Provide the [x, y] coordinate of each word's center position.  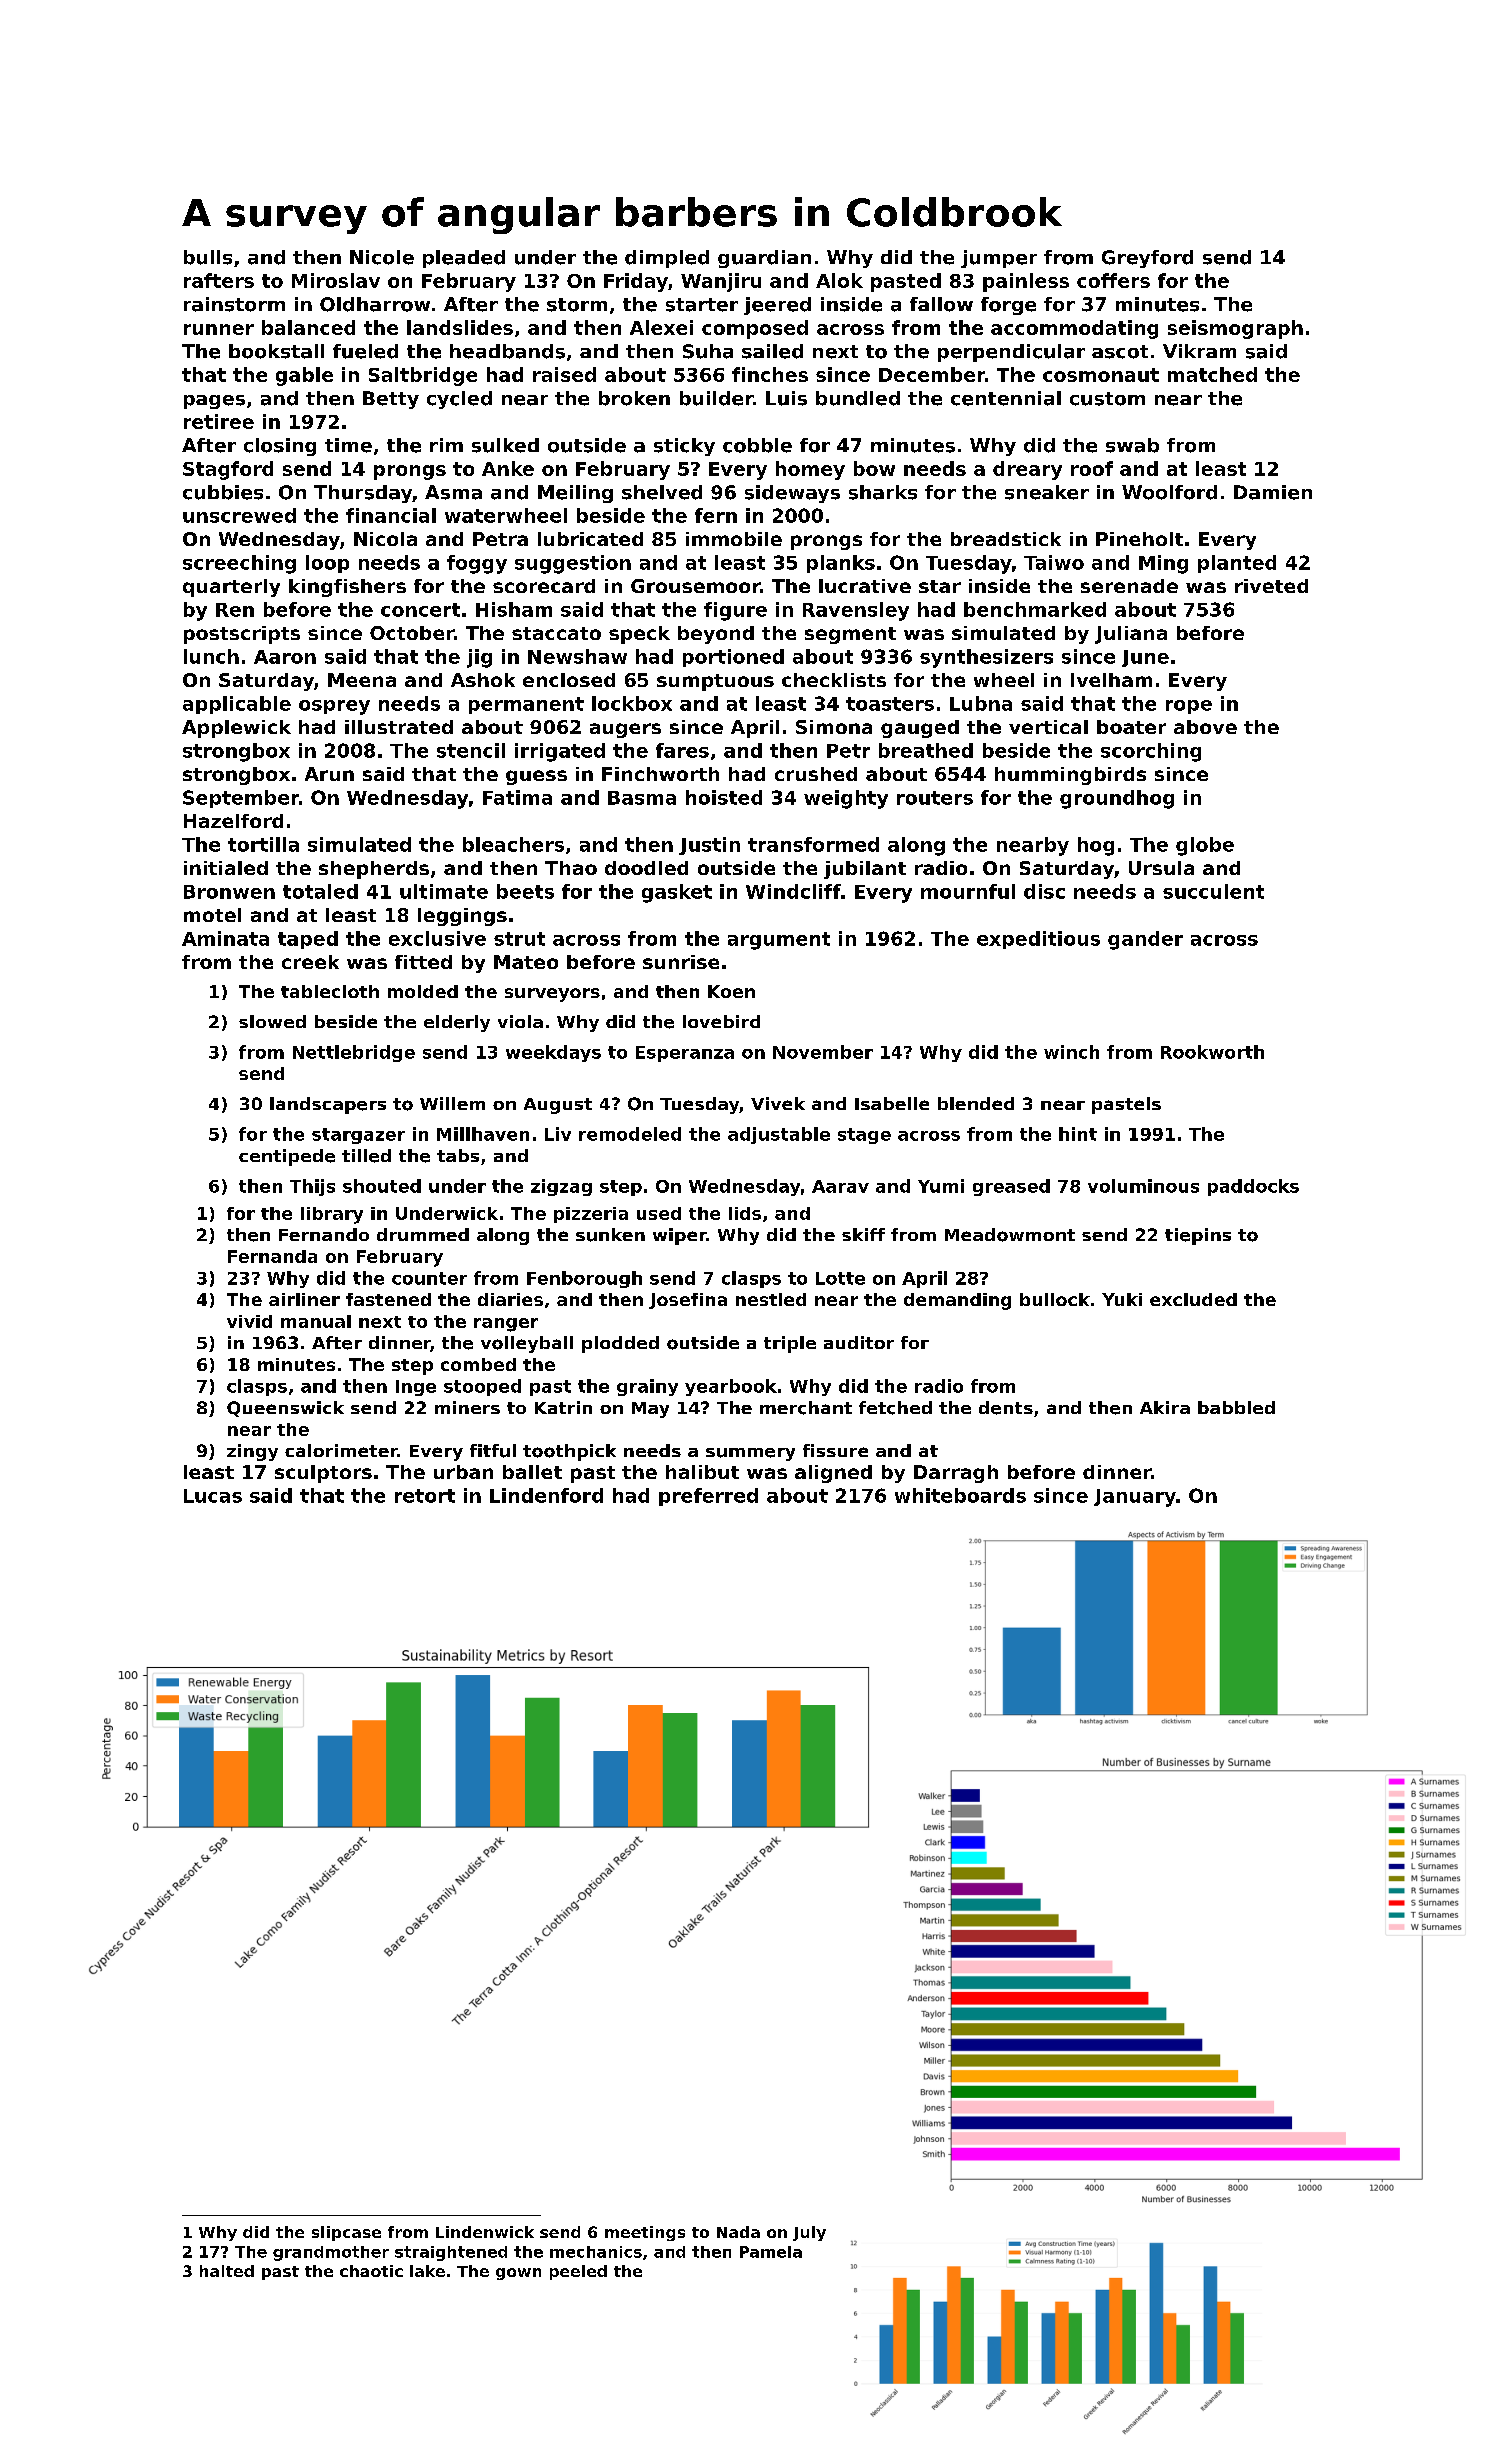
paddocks [1253, 1187]
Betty [391, 400]
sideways [792, 494]
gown [518, 2274]
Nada [738, 2232]
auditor [859, 1342]
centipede [287, 1157]
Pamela [771, 2252]
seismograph [1235, 329]
